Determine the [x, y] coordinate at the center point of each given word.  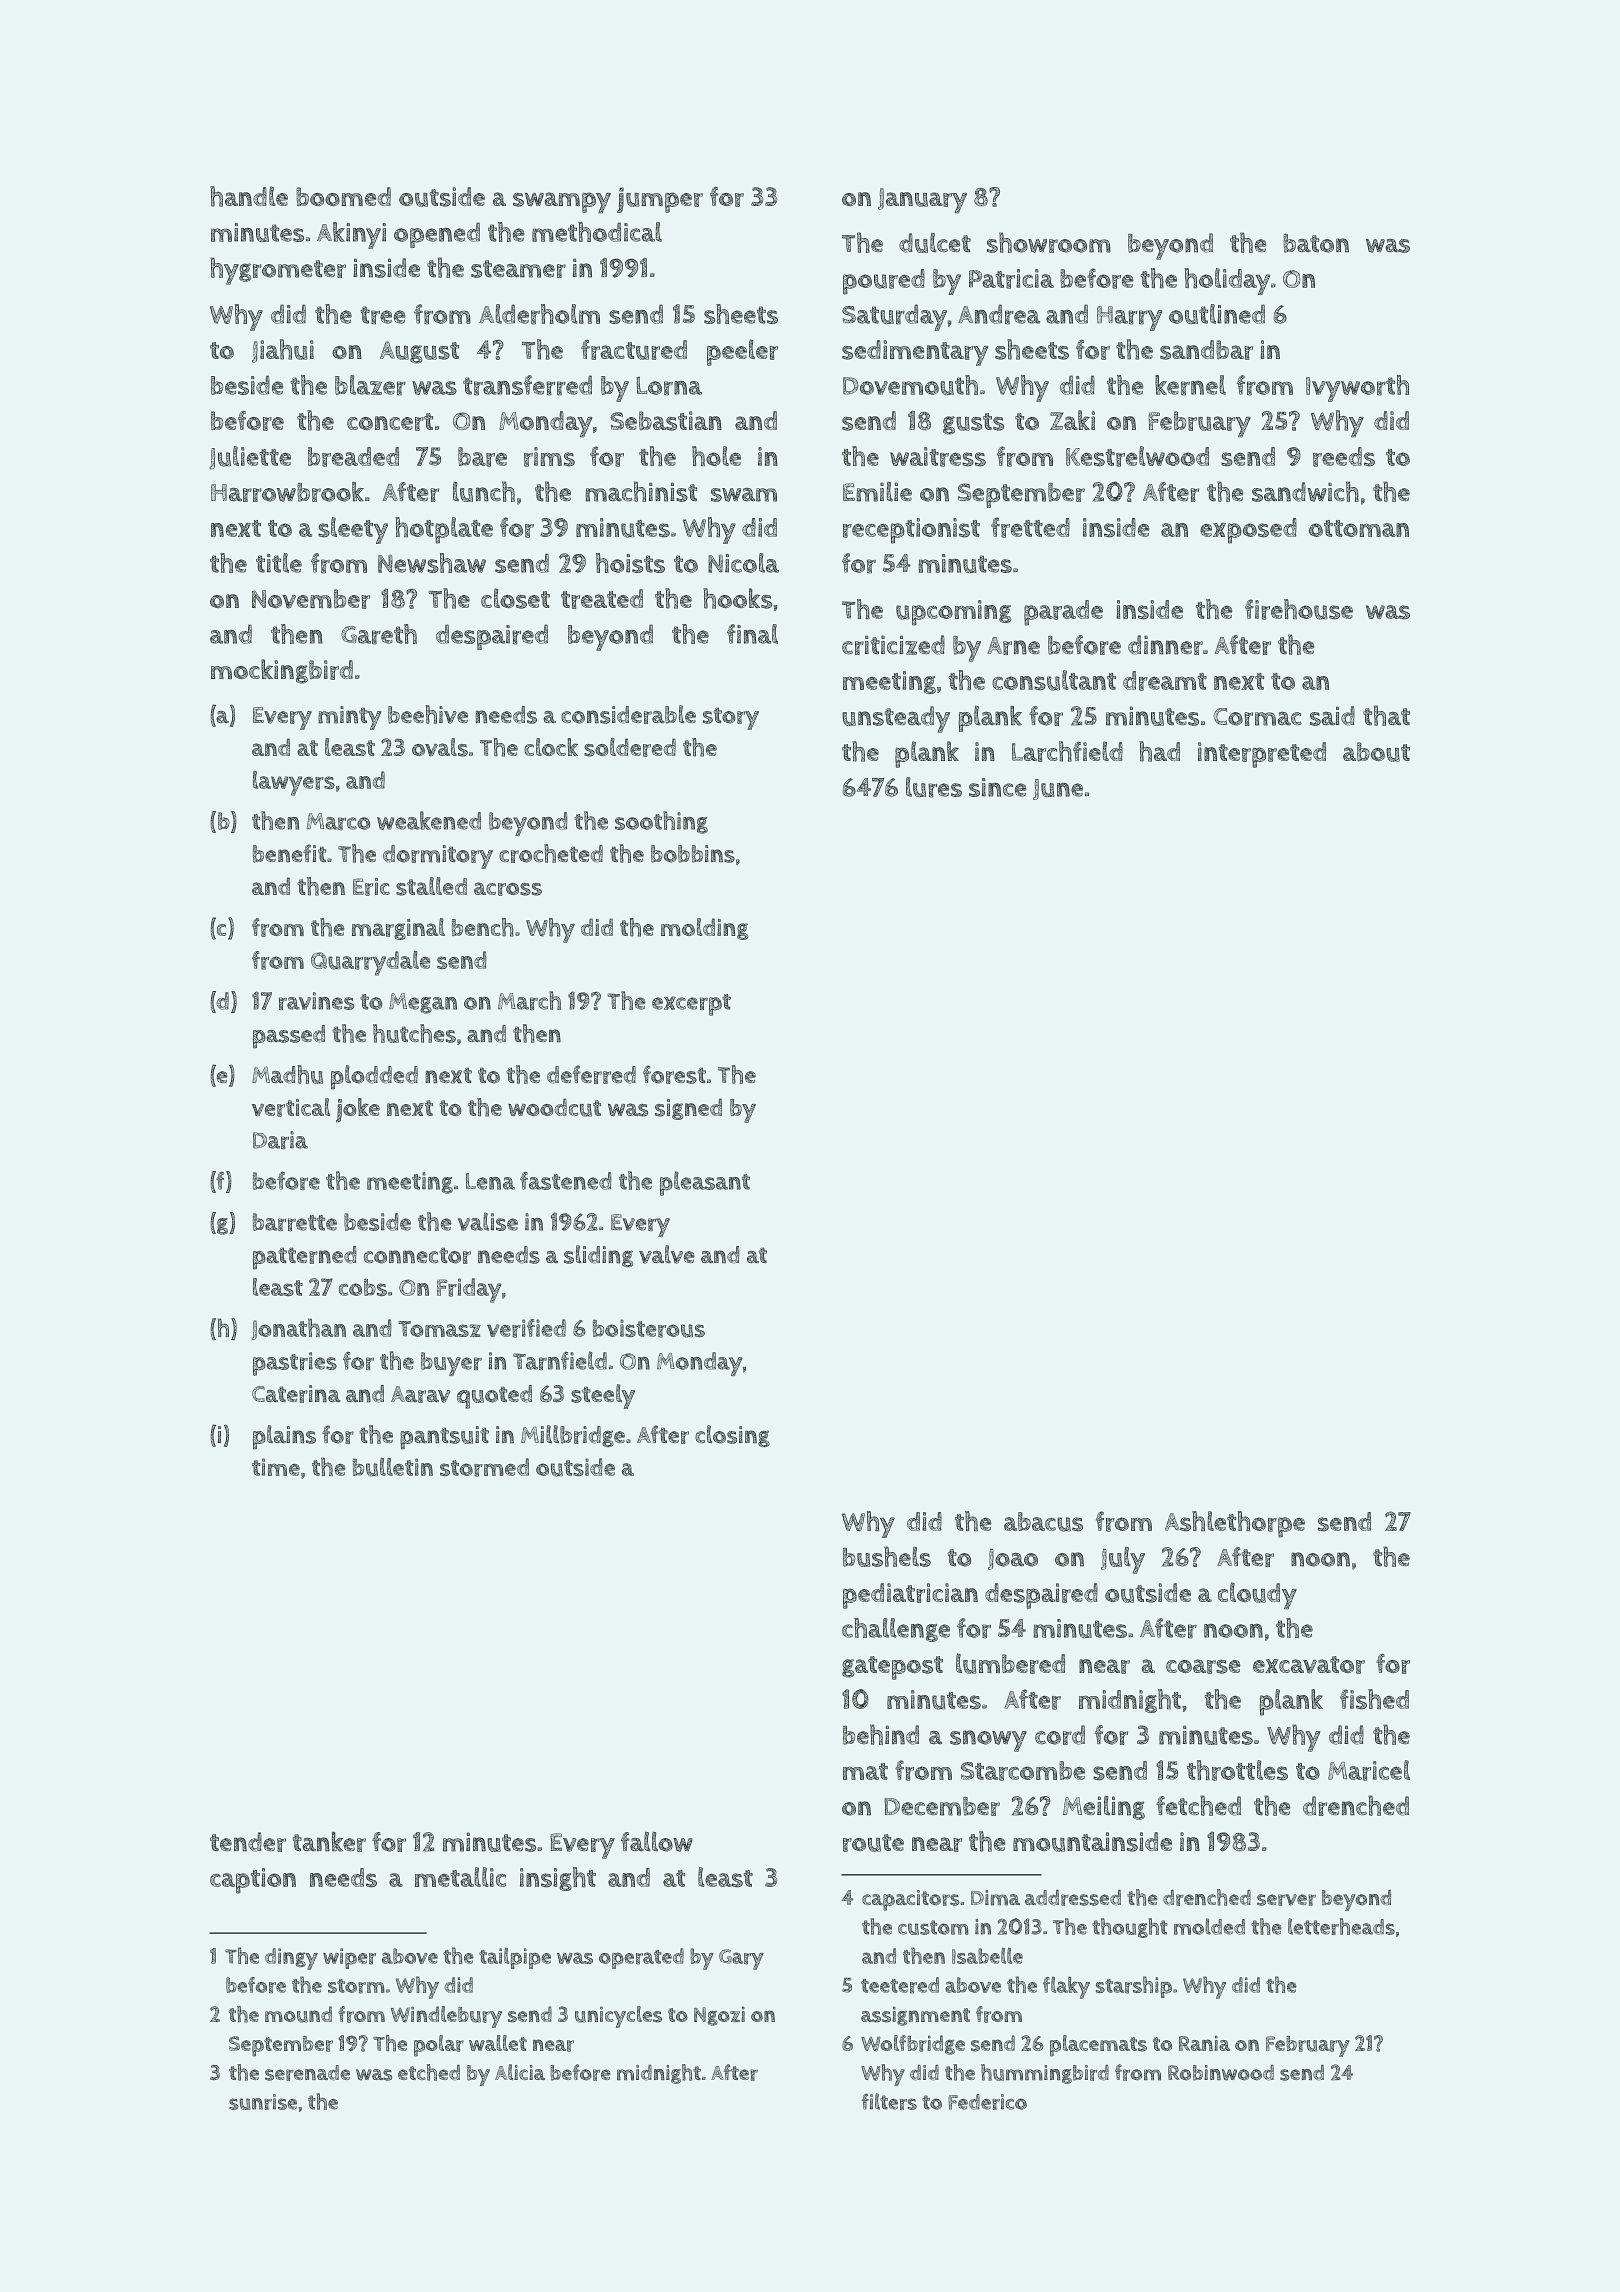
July [1123, 1560]
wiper [349, 1958]
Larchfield [1067, 751]
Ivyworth [1357, 388]
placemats [1098, 2046]
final [752, 634]
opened [437, 235]
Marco [339, 821]
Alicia [520, 2072]
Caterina [296, 1394]
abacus [1043, 1522]
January [922, 201]
